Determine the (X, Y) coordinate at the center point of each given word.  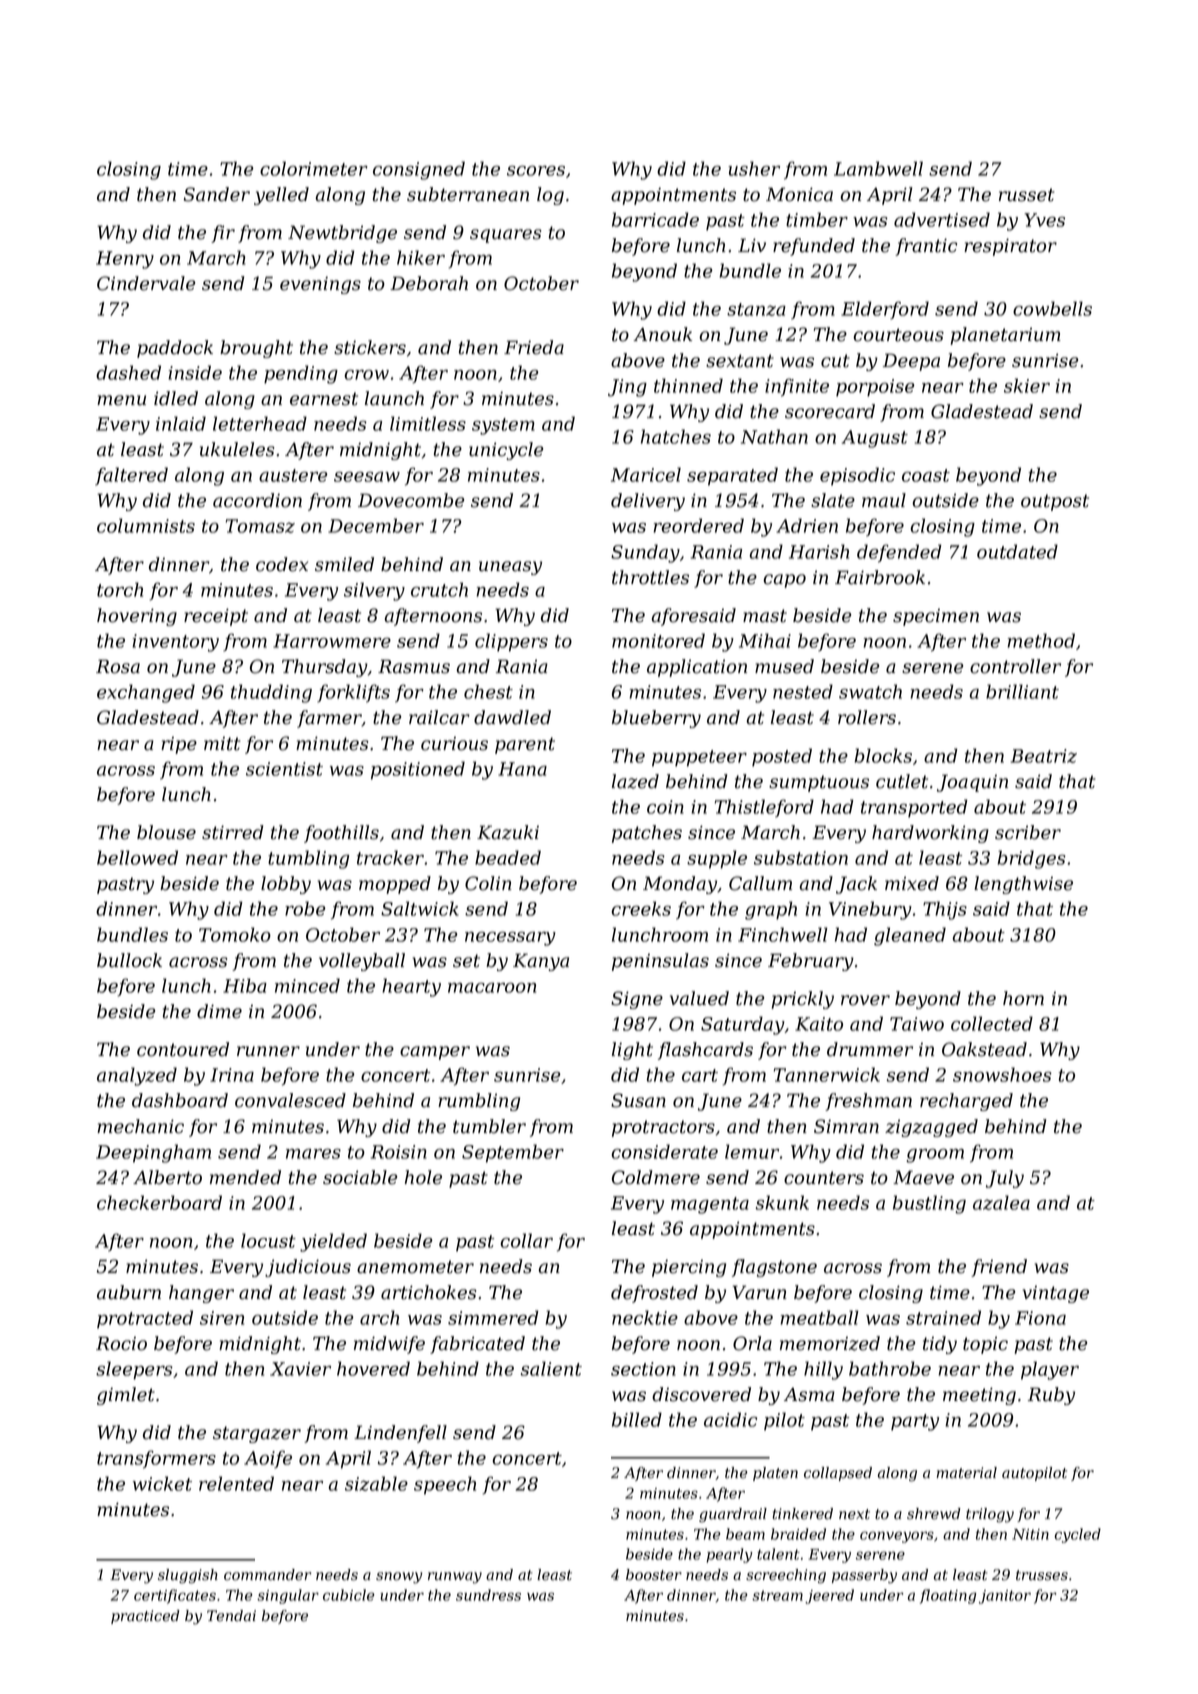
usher (754, 168)
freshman (868, 1102)
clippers (511, 642)
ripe (179, 745)
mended (245, 1177)
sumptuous (819, 783)
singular (288, 1596)
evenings (320, 285)
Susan (638, 1100)
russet (1026, 195)
